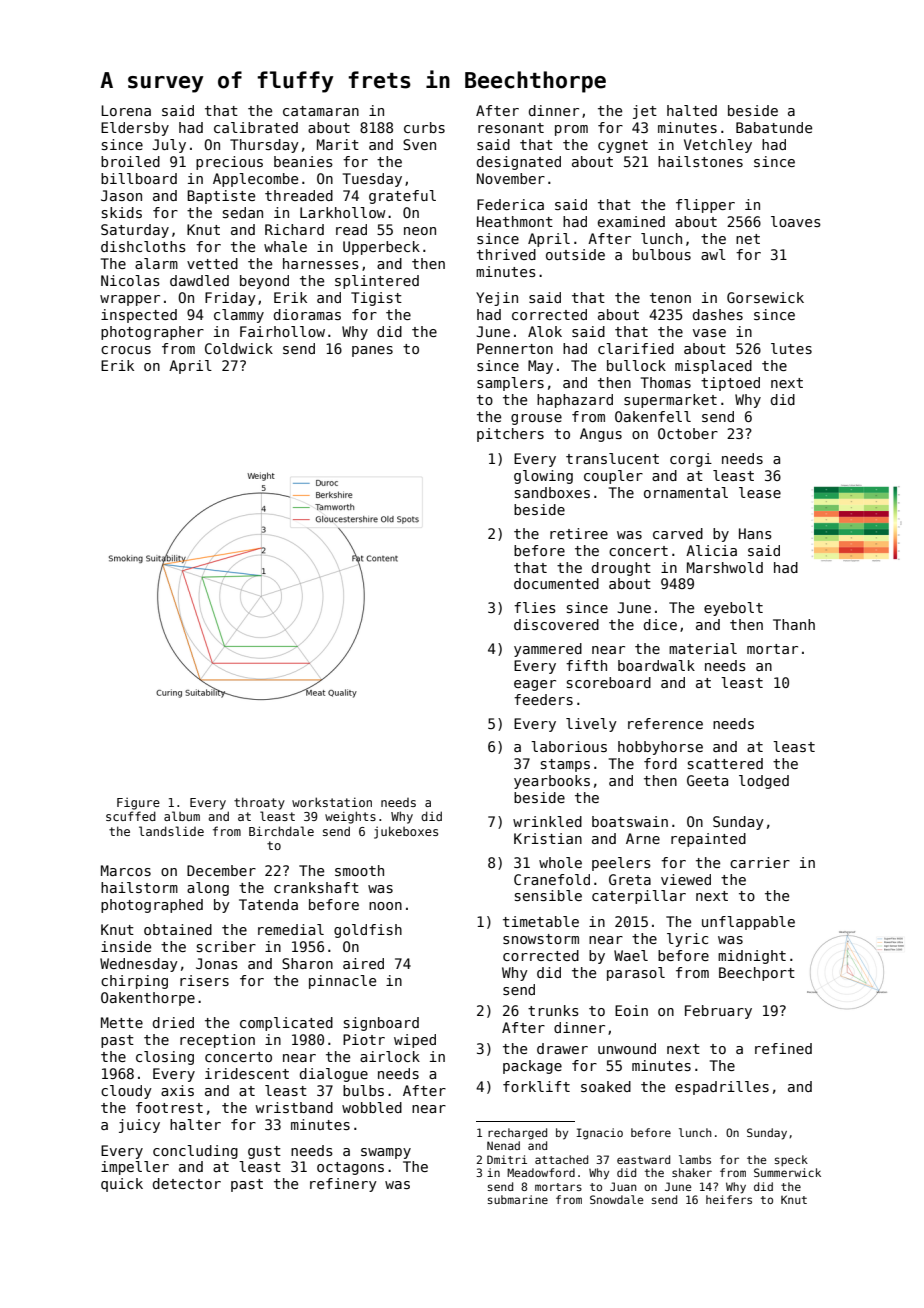 This image has width=924, height=1308. Describe the element at coordinates (126, 350) in the image. I see `crocus` at that location.
